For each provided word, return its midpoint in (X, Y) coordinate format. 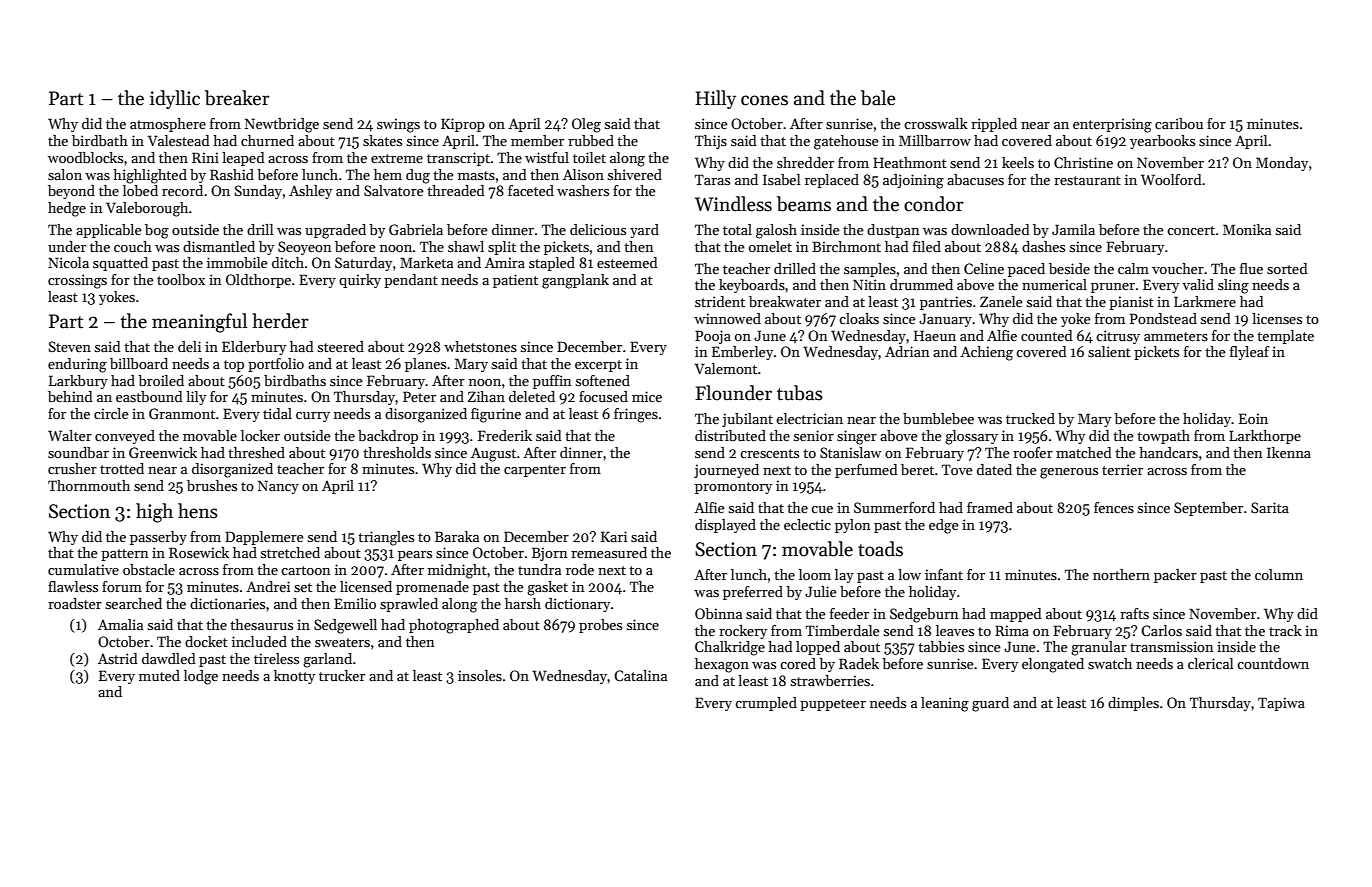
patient (515, 281)
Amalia (120, 624)
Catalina (640, 675)
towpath (1163, 437)
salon (65, 174)
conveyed (125, 437)
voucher (1178, 268)
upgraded (335, 231)
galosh (776, 231)
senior (814, 435)
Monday (1282, 164)
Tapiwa (1281, 704)
